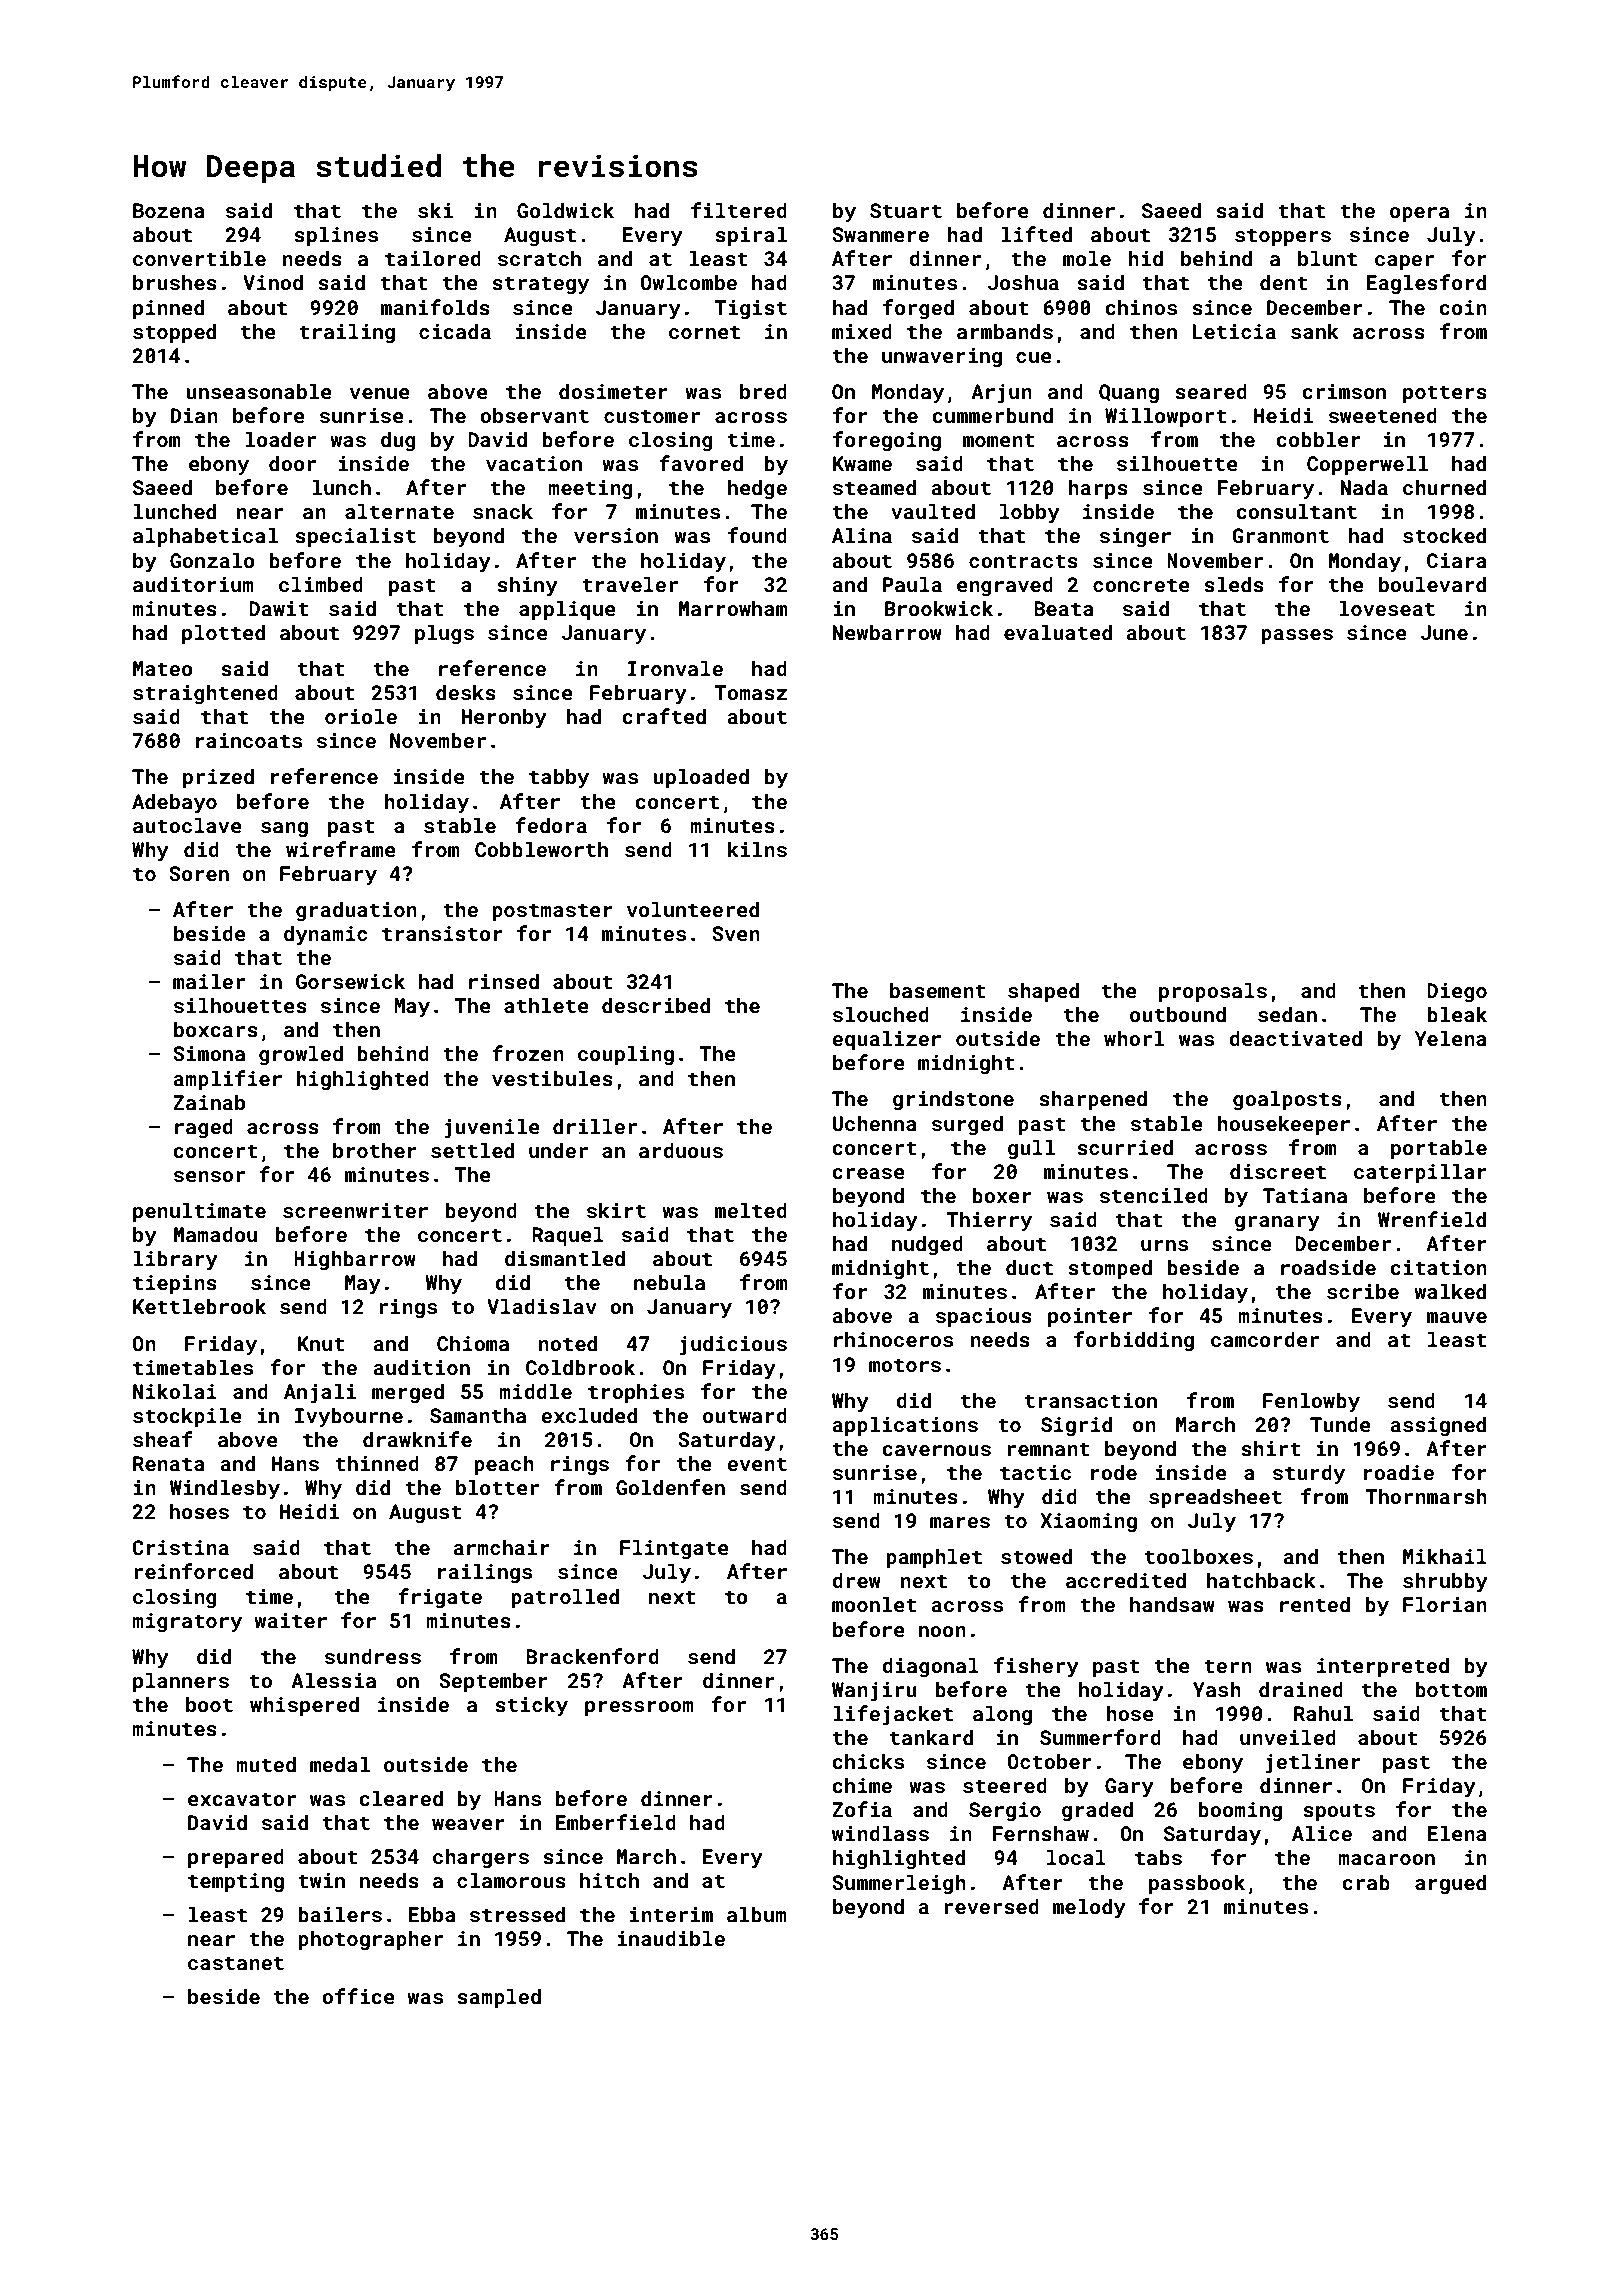 The image size is (1620, 2292). I want to click on tailored, so click(433, 258).
